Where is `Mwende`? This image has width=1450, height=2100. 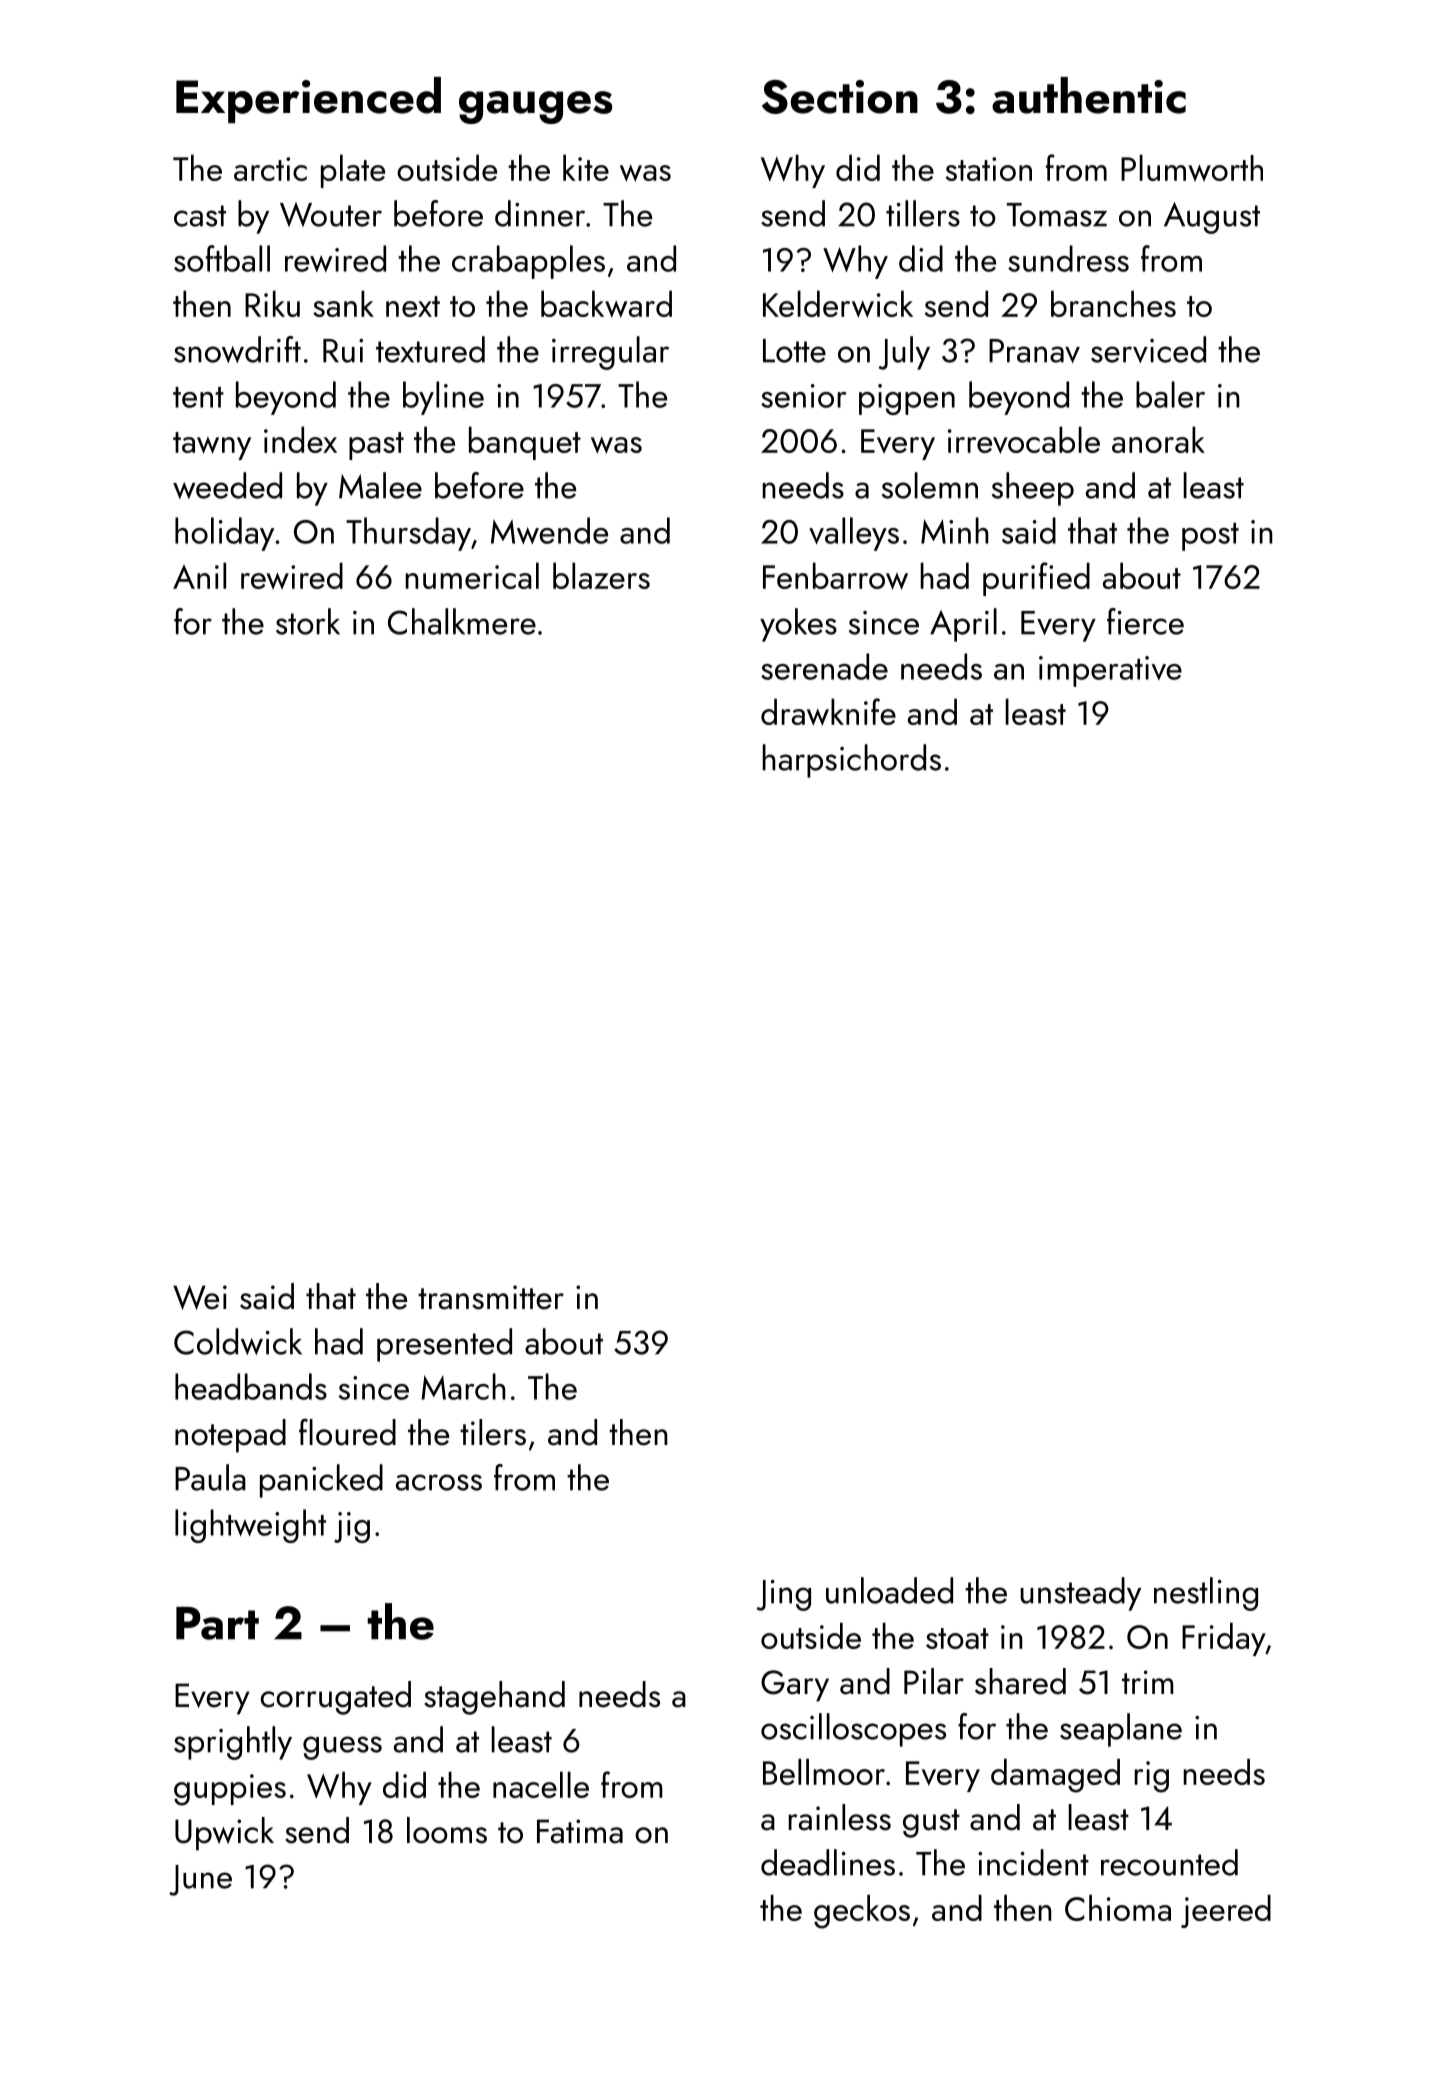 Mwende is located at coordinates (549, 530).
